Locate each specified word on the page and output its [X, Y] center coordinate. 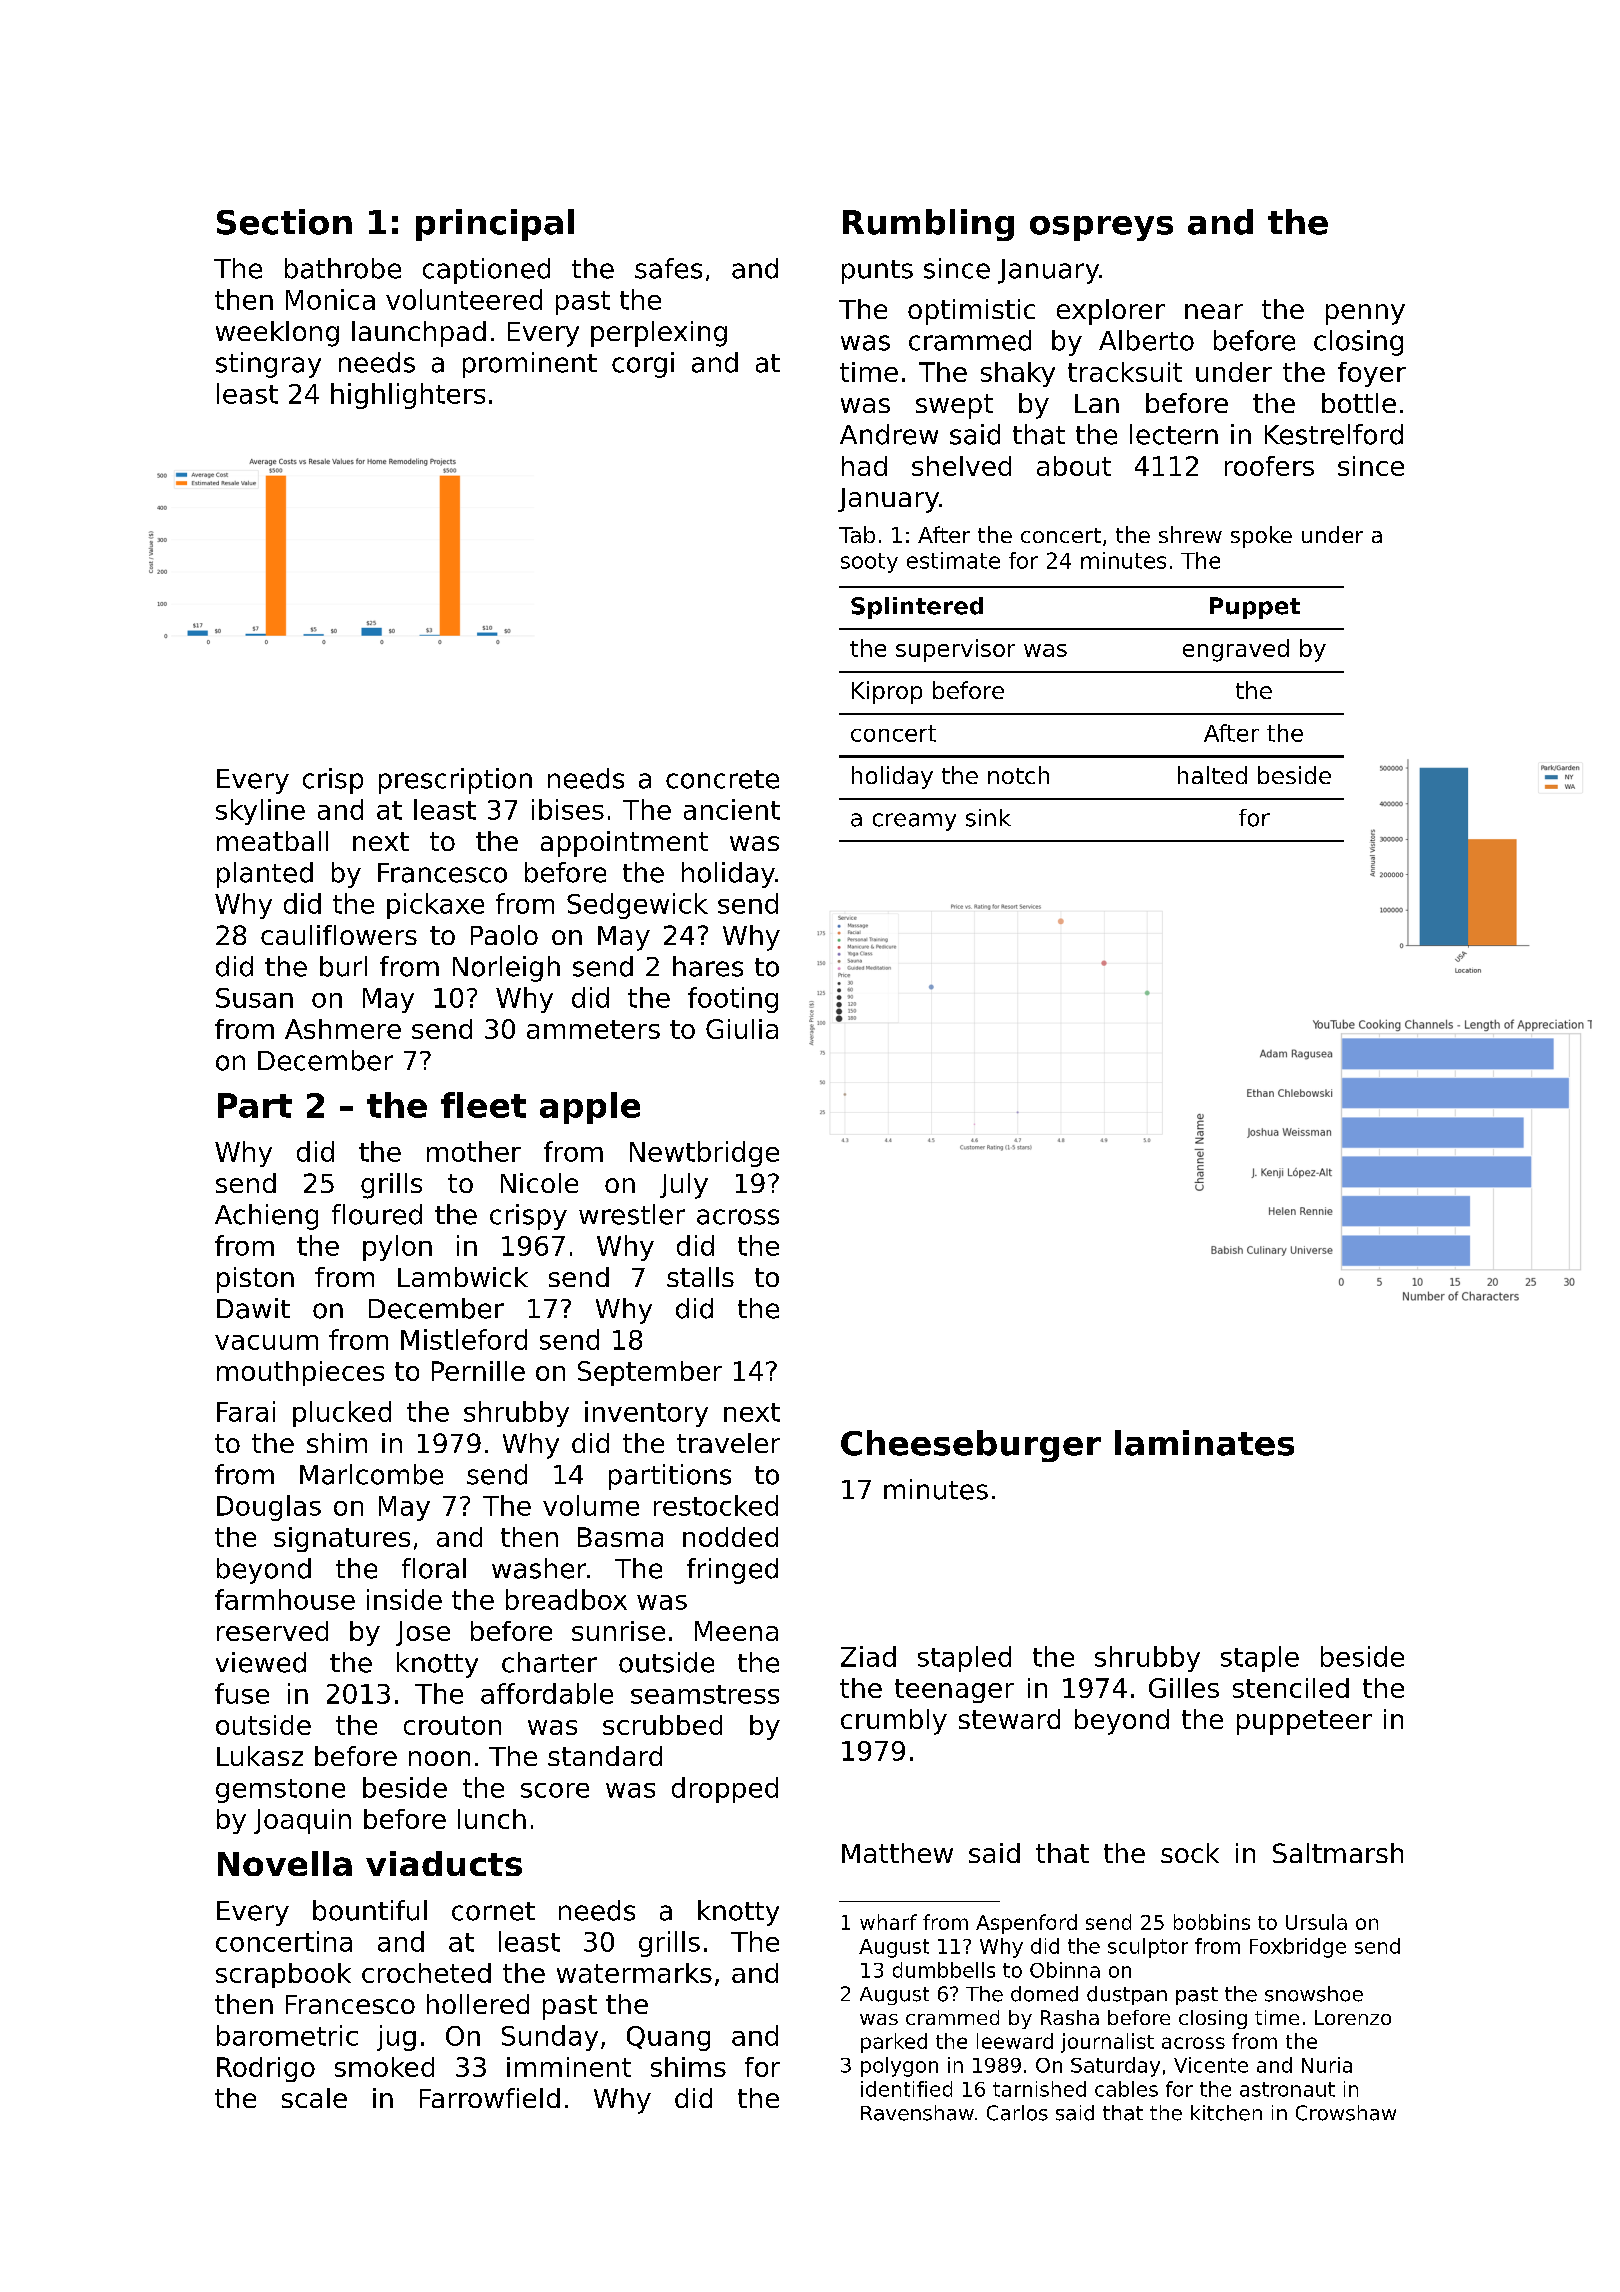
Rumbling [928, 225]
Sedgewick [637, 906]
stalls [700, 1277]
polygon [899, 2067]
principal [495, 225]
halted [1212, 775]
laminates [1204, 1443]
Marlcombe [371, 1474]
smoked [384, 2067]
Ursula [1316, 1922]
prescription [455, 781]
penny [1365, 314]
